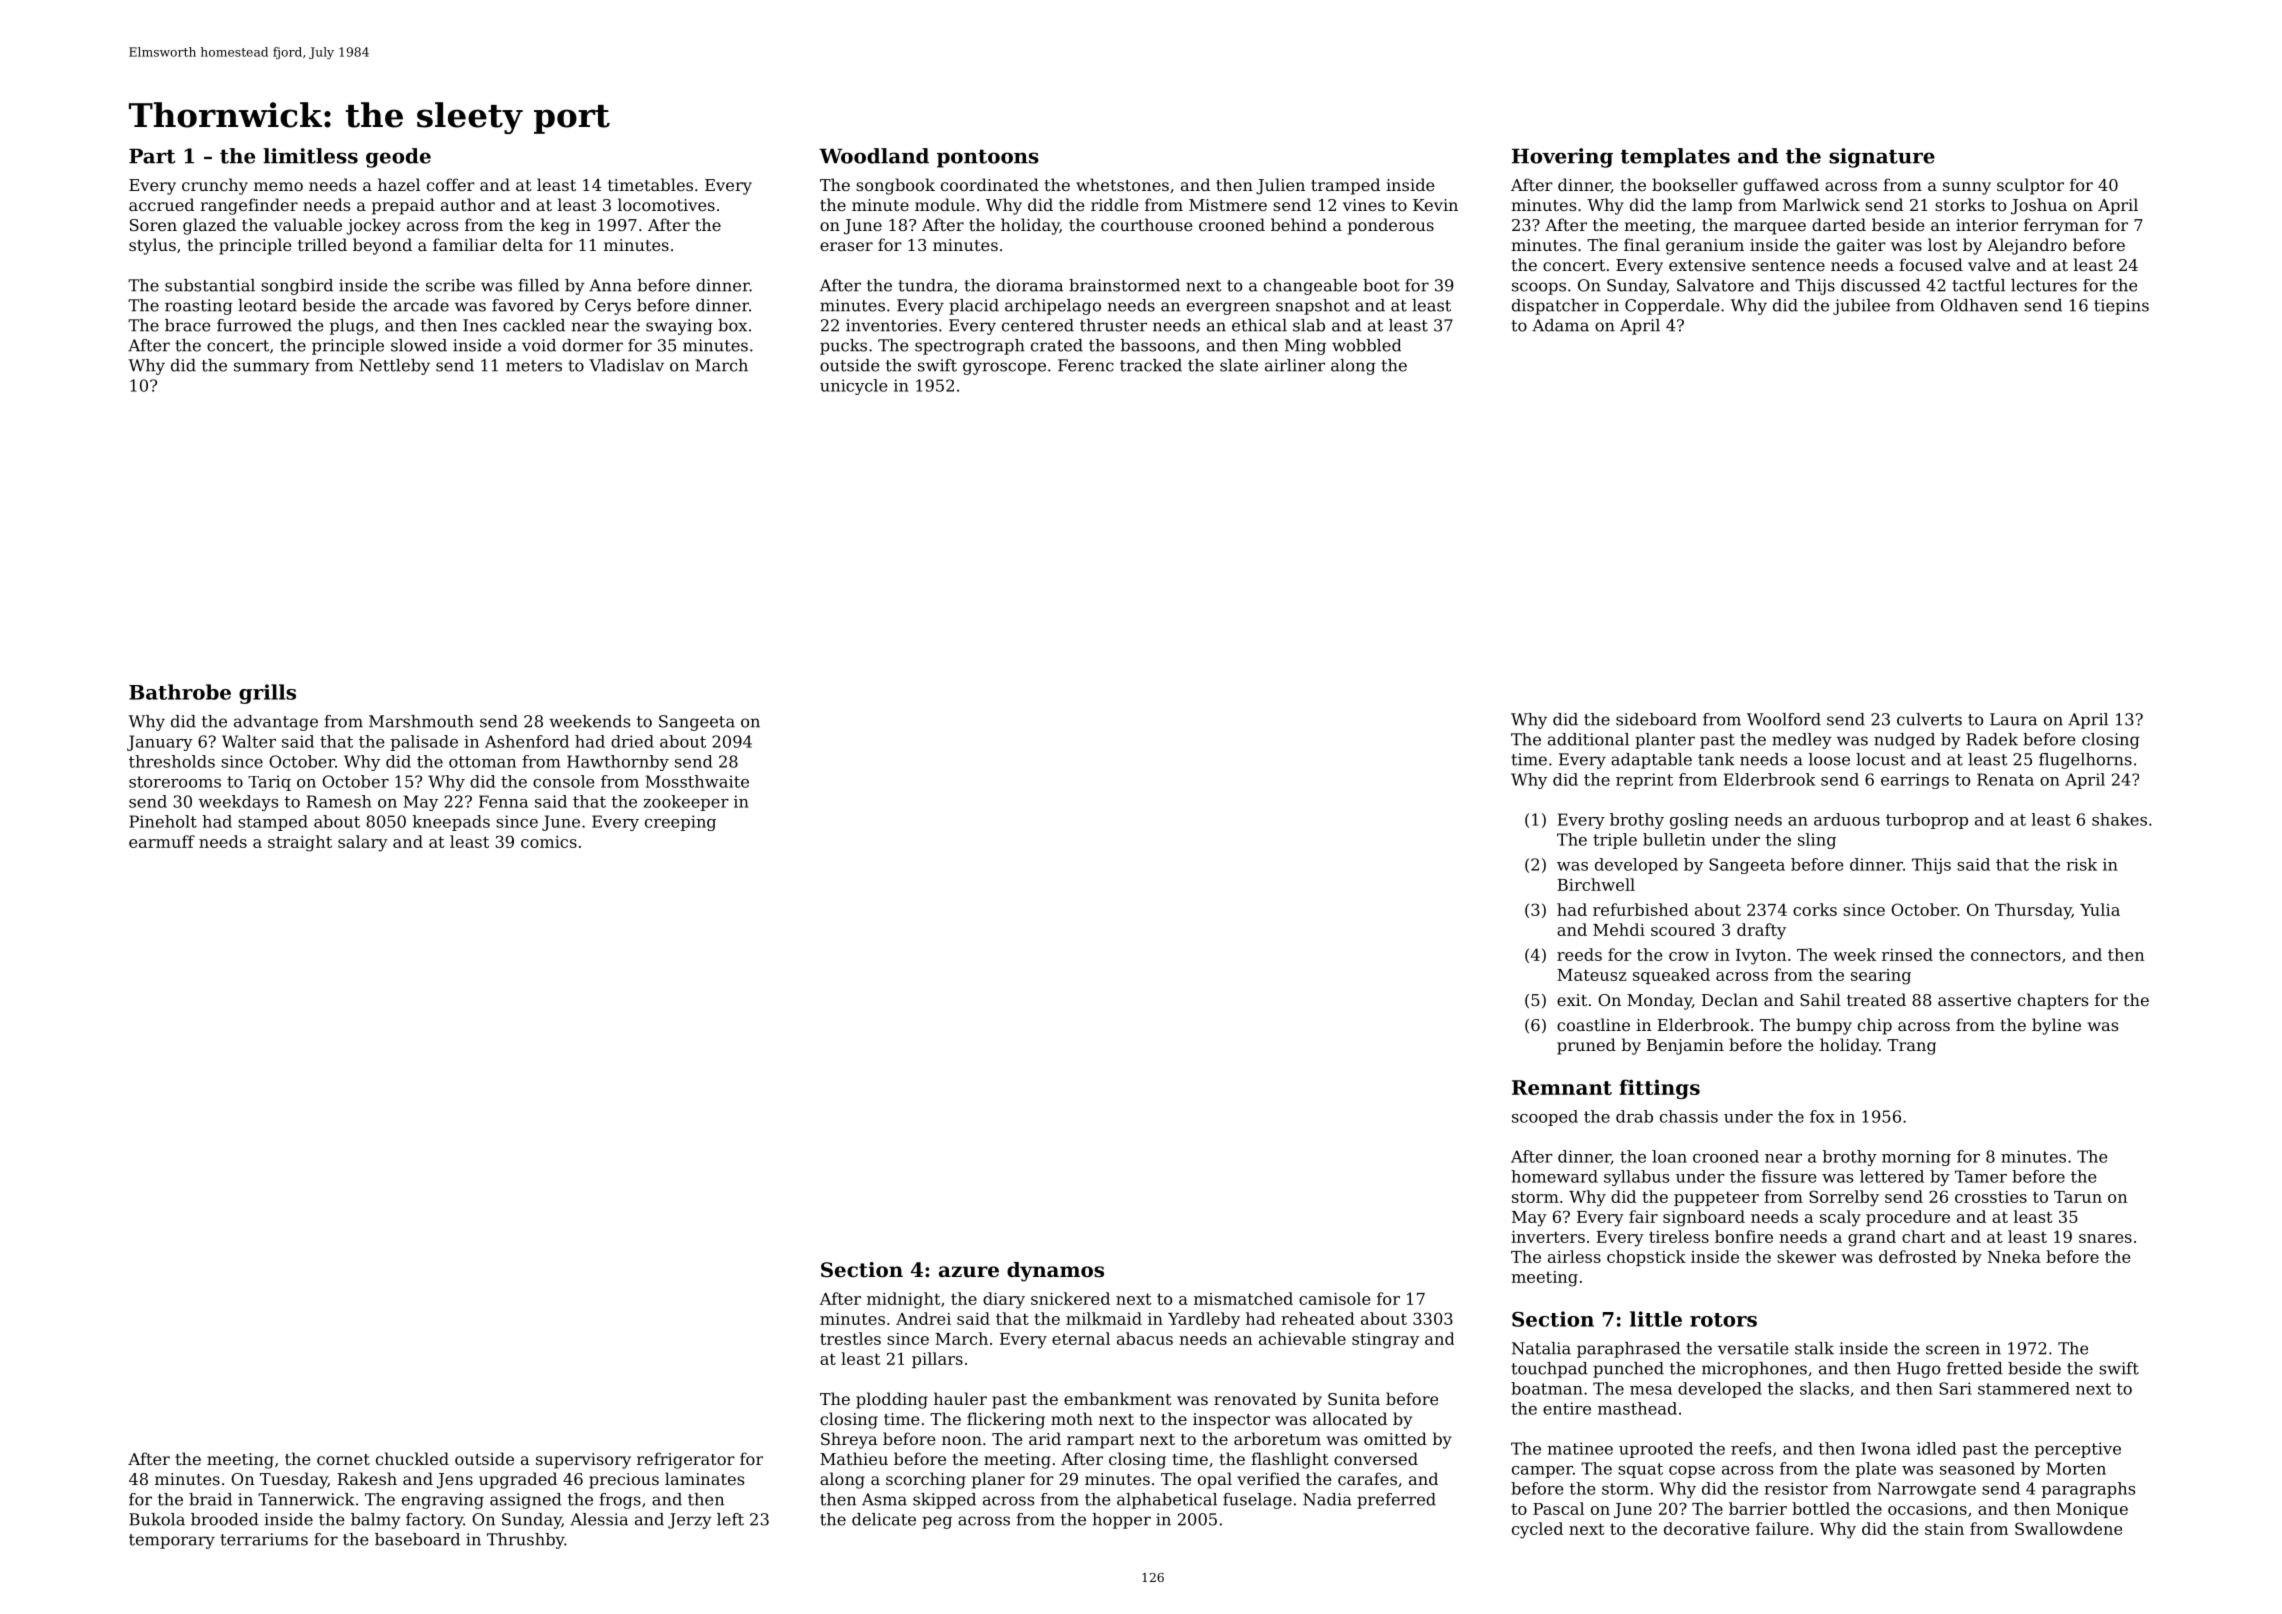  I want to click on Julien, so click(1280, 186).
